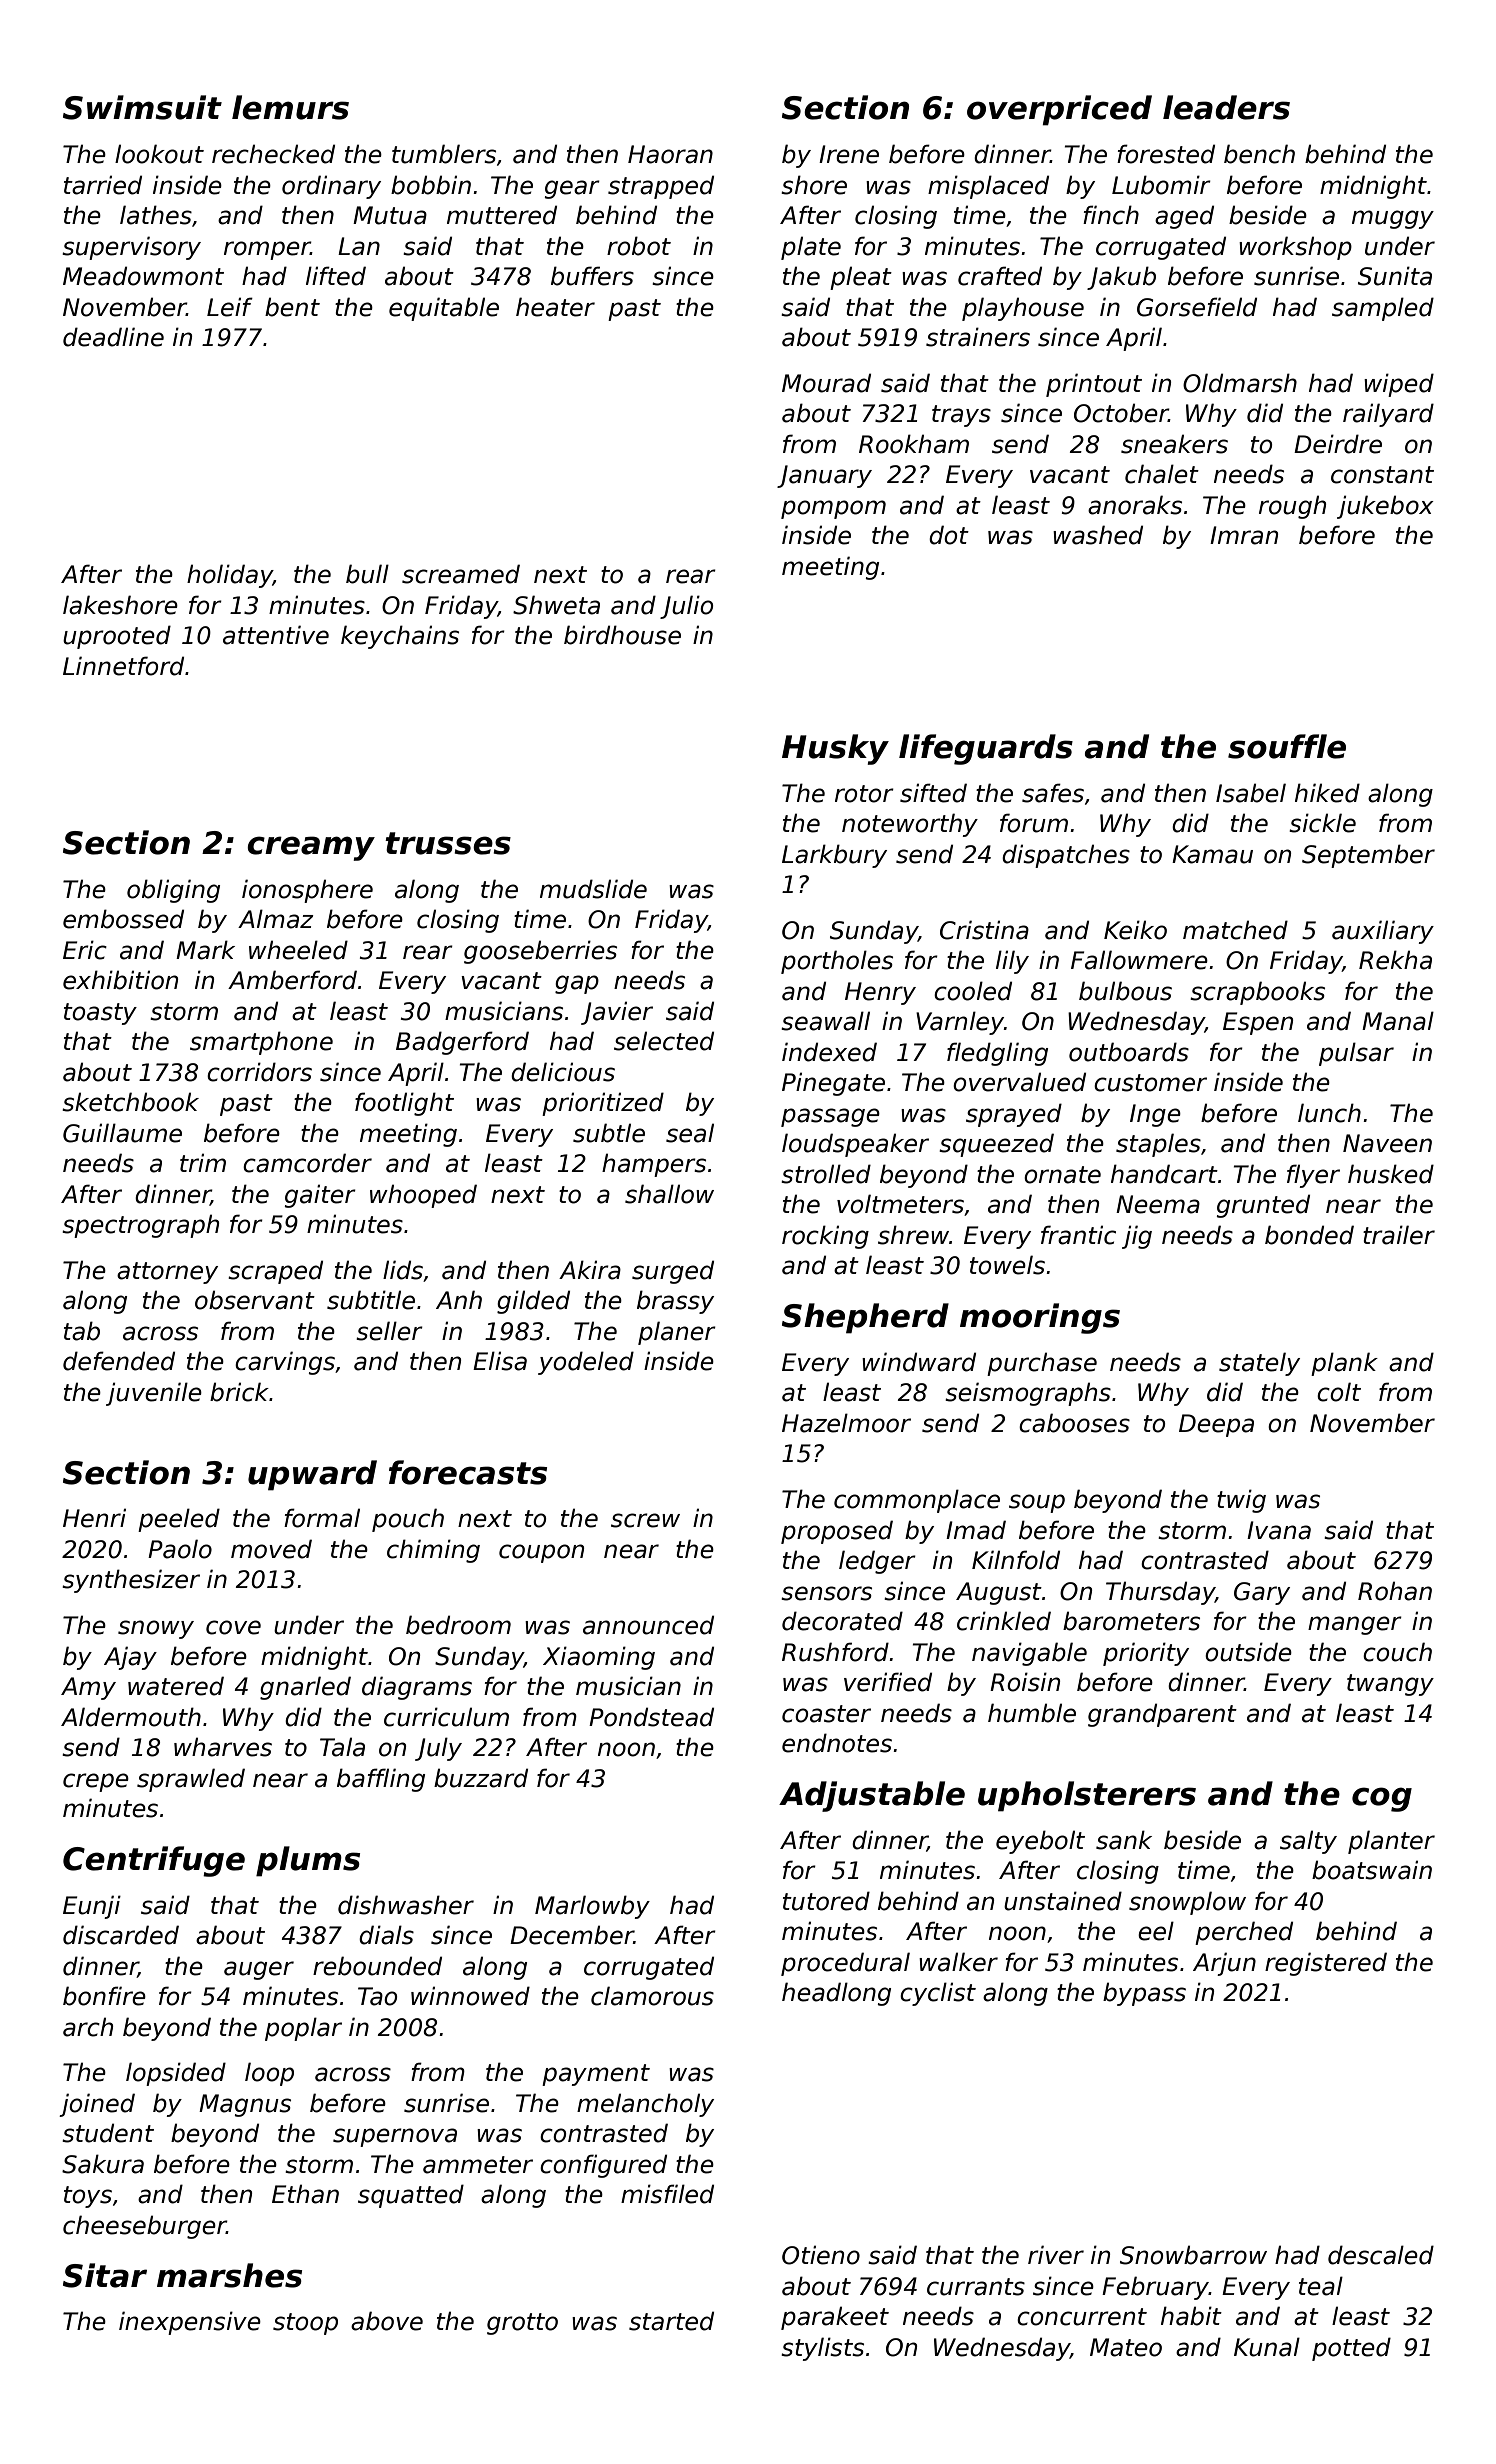 The width and height of the document is (1496, 2464). Describe the element at coordinates (1098, 535) in the document. I see `washed` at that location.
